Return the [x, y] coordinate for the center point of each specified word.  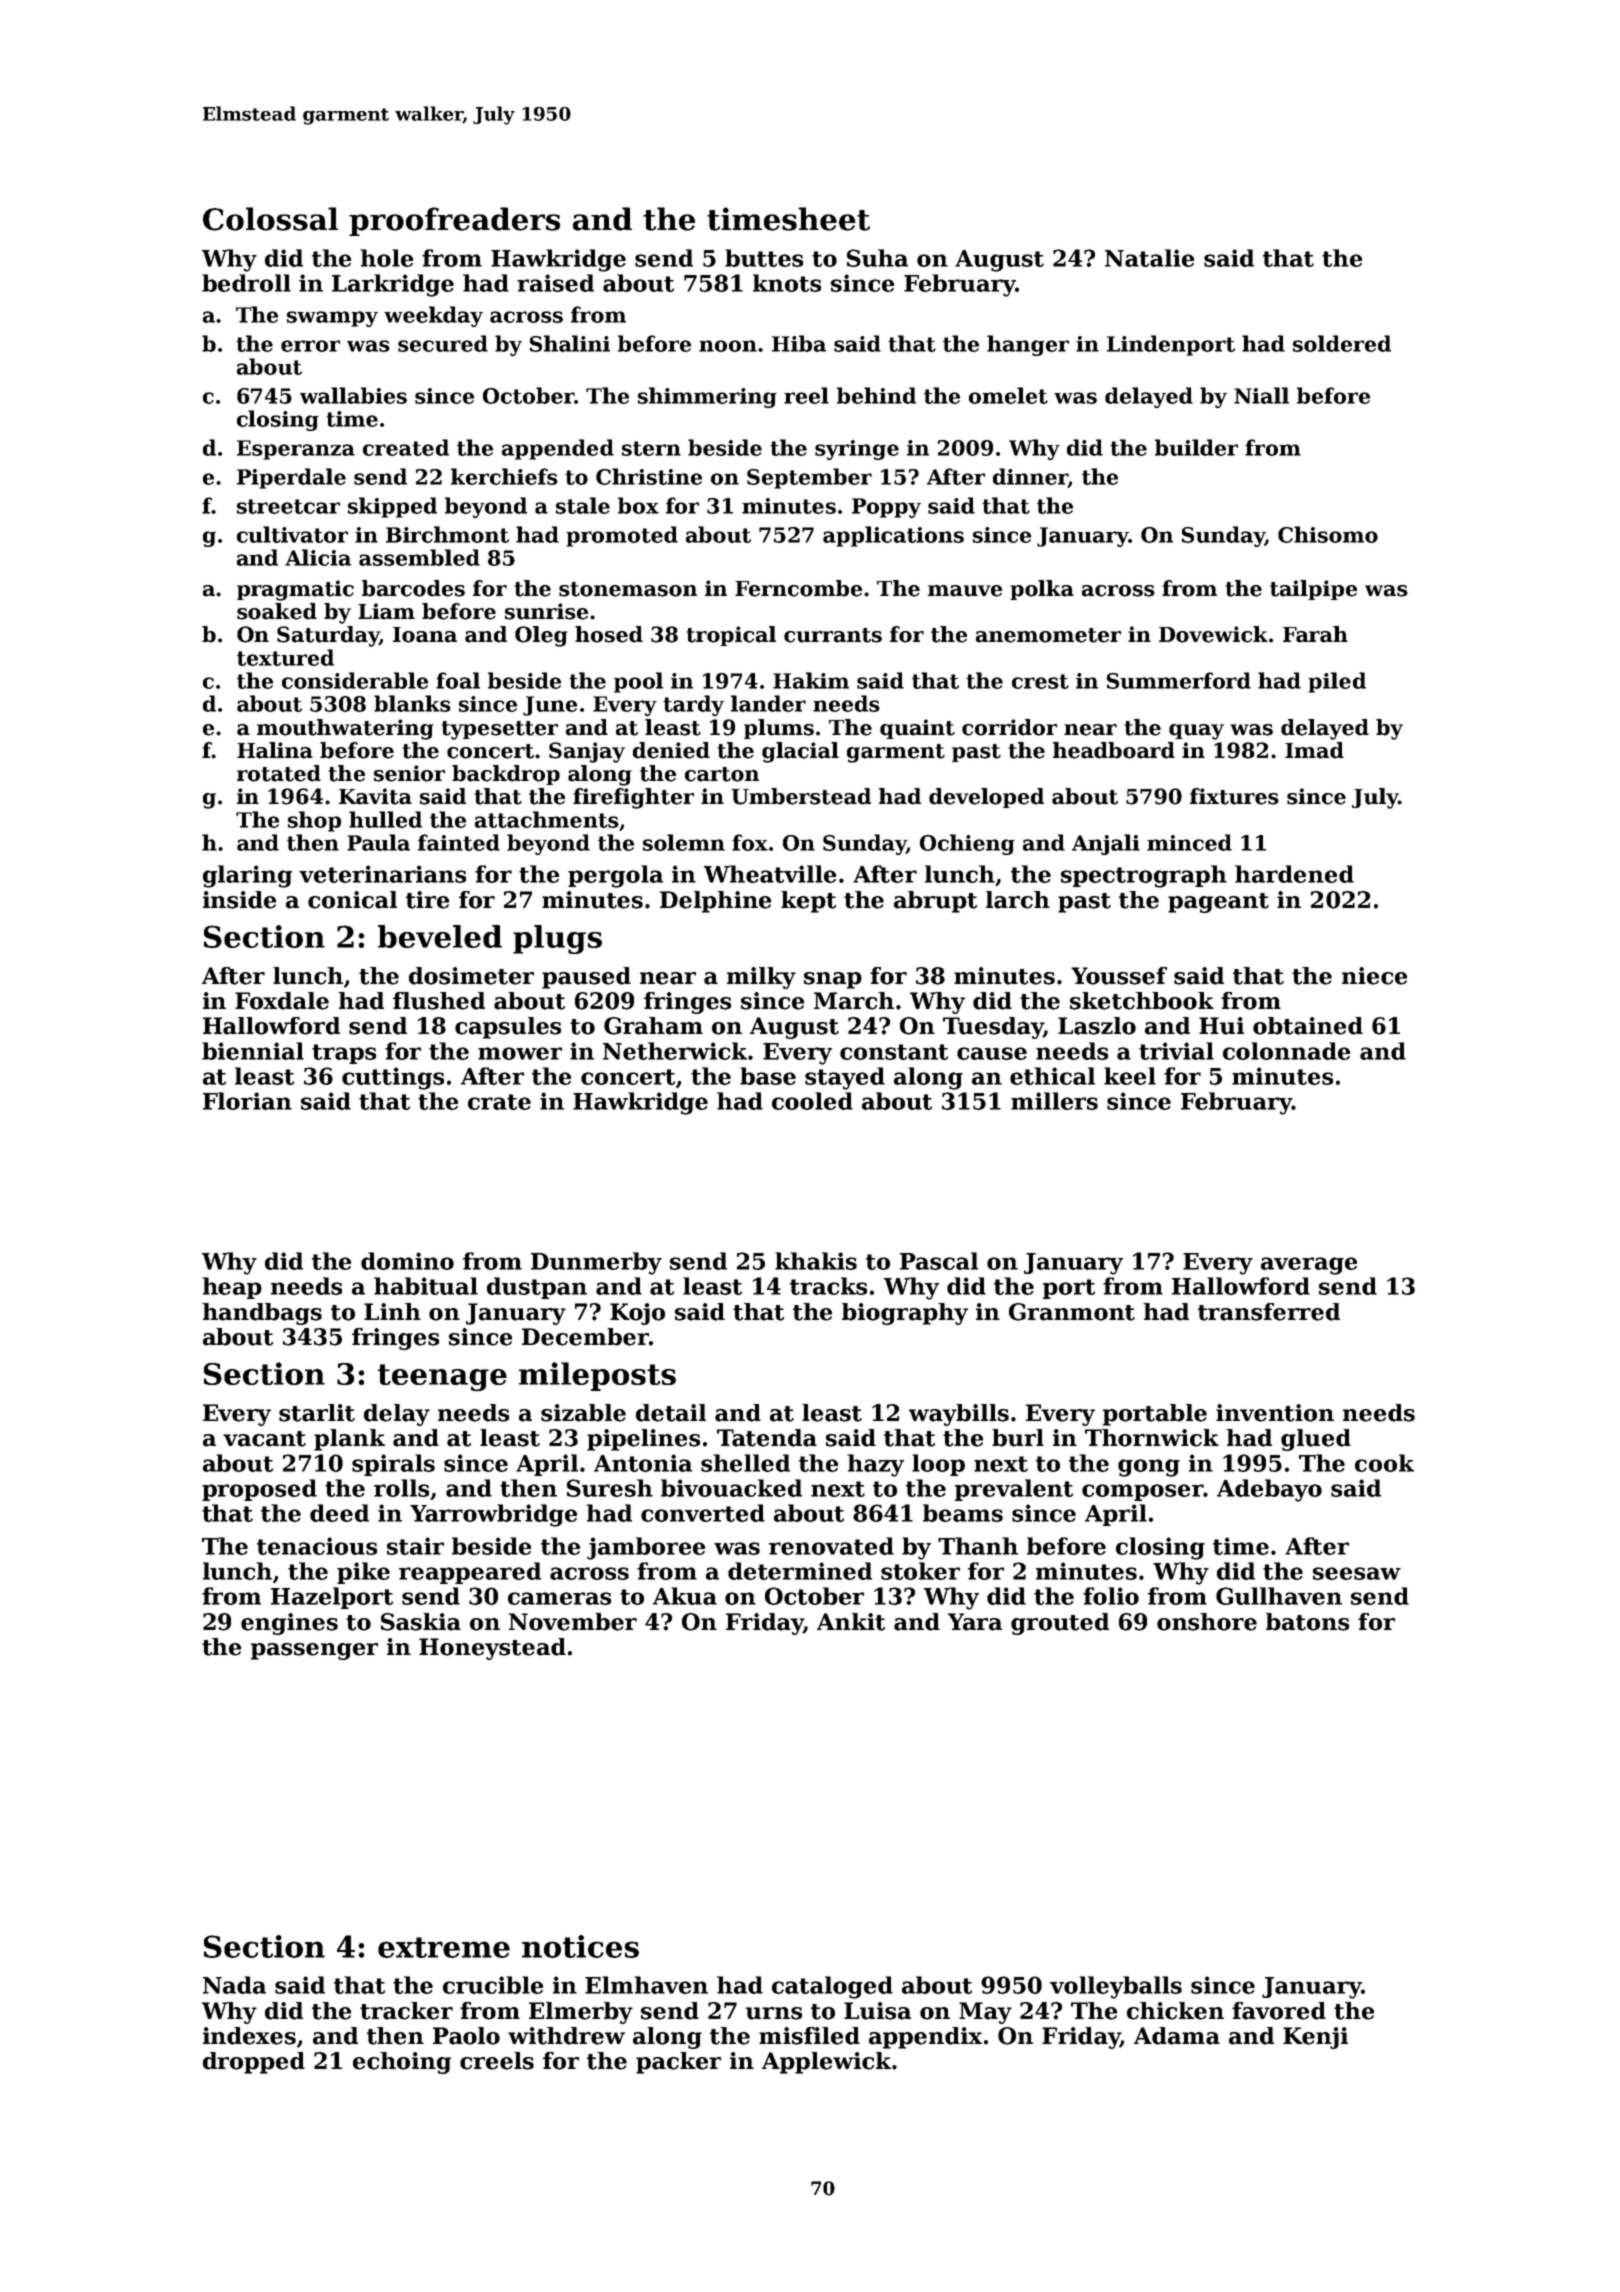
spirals [393, 1465]
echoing [402, 2063]
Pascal [939, 1261]
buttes [764, 258]
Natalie [1149, 258]
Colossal [270, 219]
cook [1384, 1463]
